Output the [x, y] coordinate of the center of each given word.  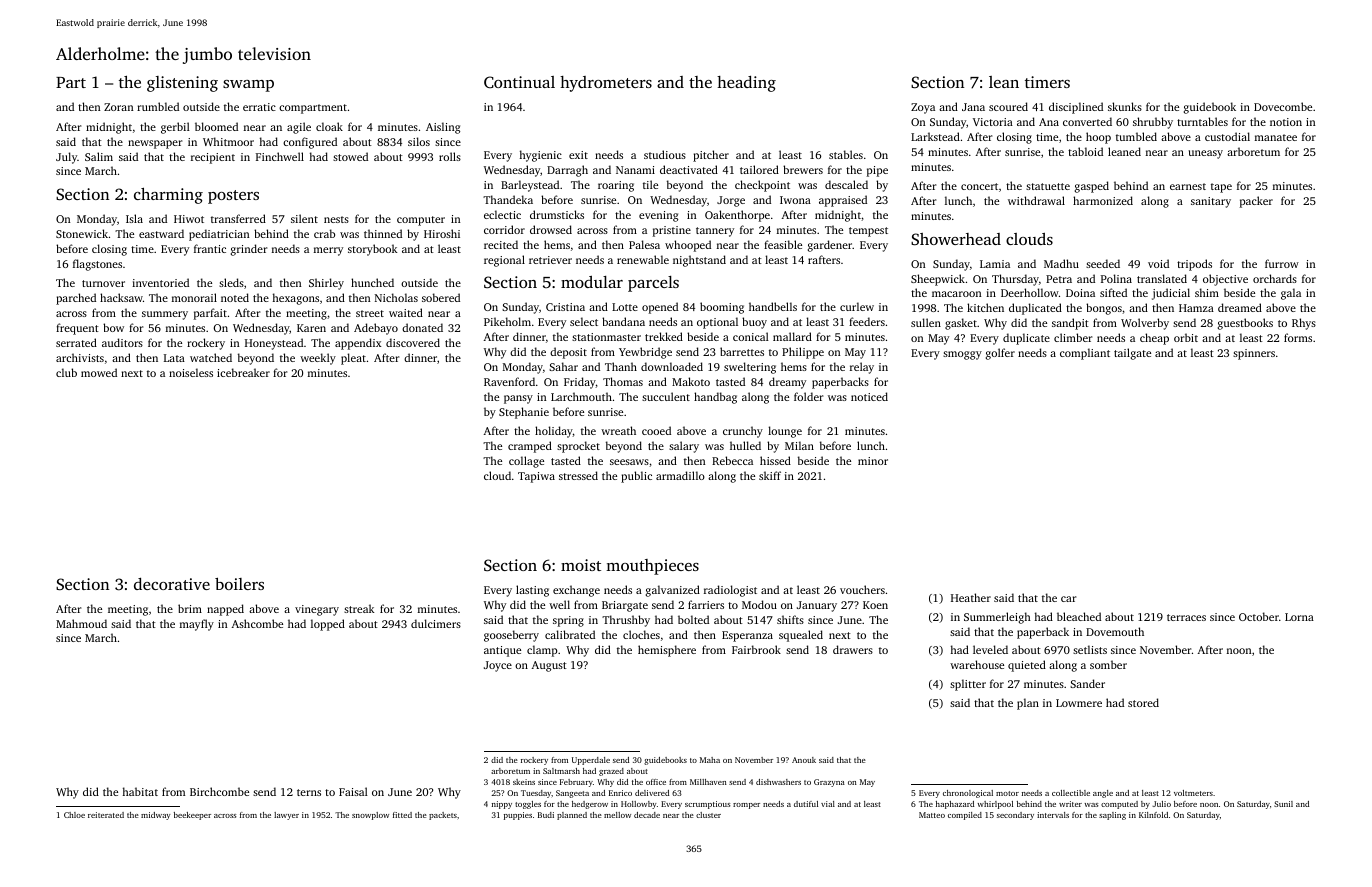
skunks [1125, 106]
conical [751, 336]
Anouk [804, 760]
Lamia [995, 264]
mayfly [197, 625]
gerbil [175, 128]
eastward [161, 233]
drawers [853, 649]
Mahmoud [81, 623]
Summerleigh [997, 618]
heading [746, 84]
